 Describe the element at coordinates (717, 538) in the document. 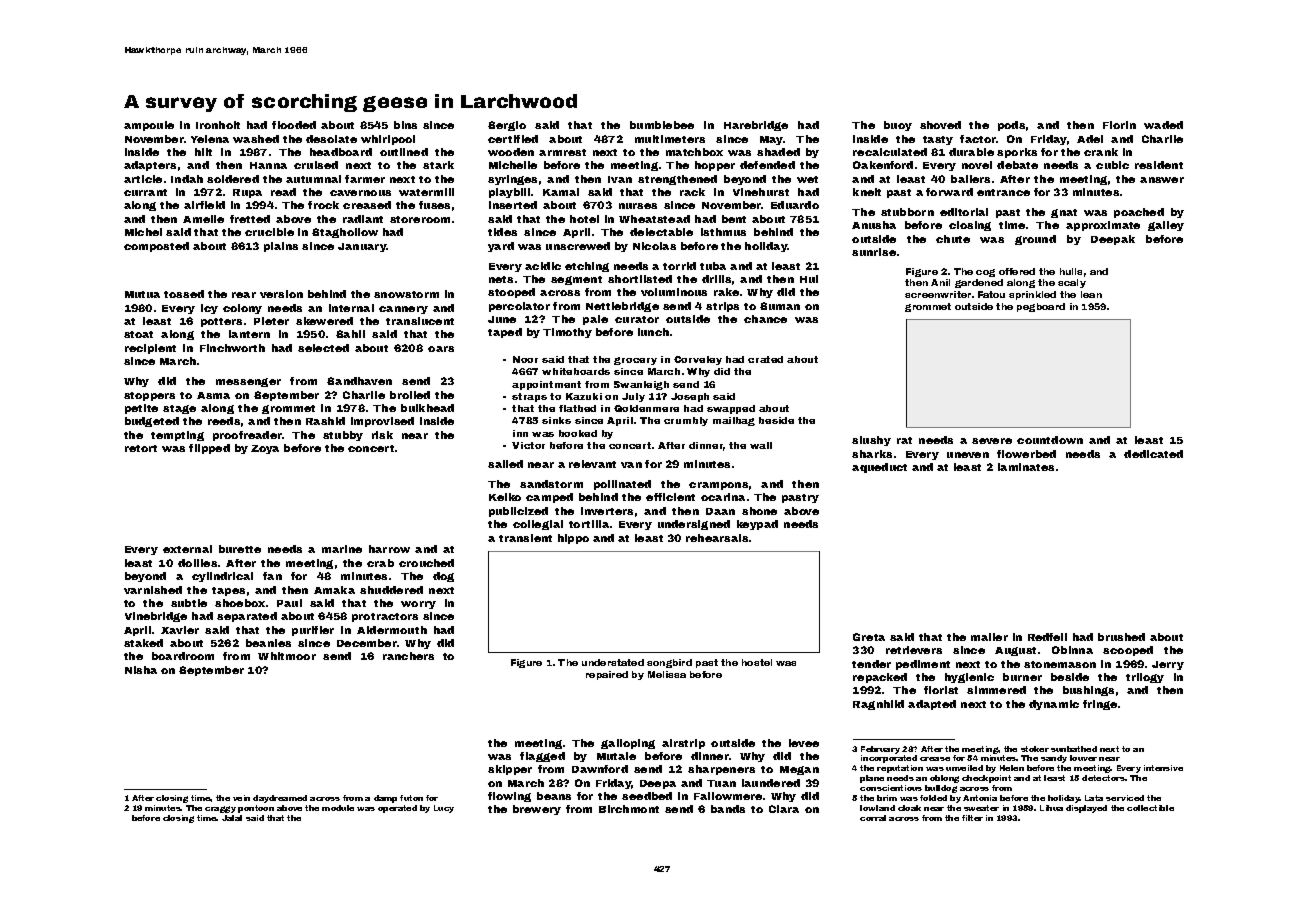

I see `rehearsals` at that location.
